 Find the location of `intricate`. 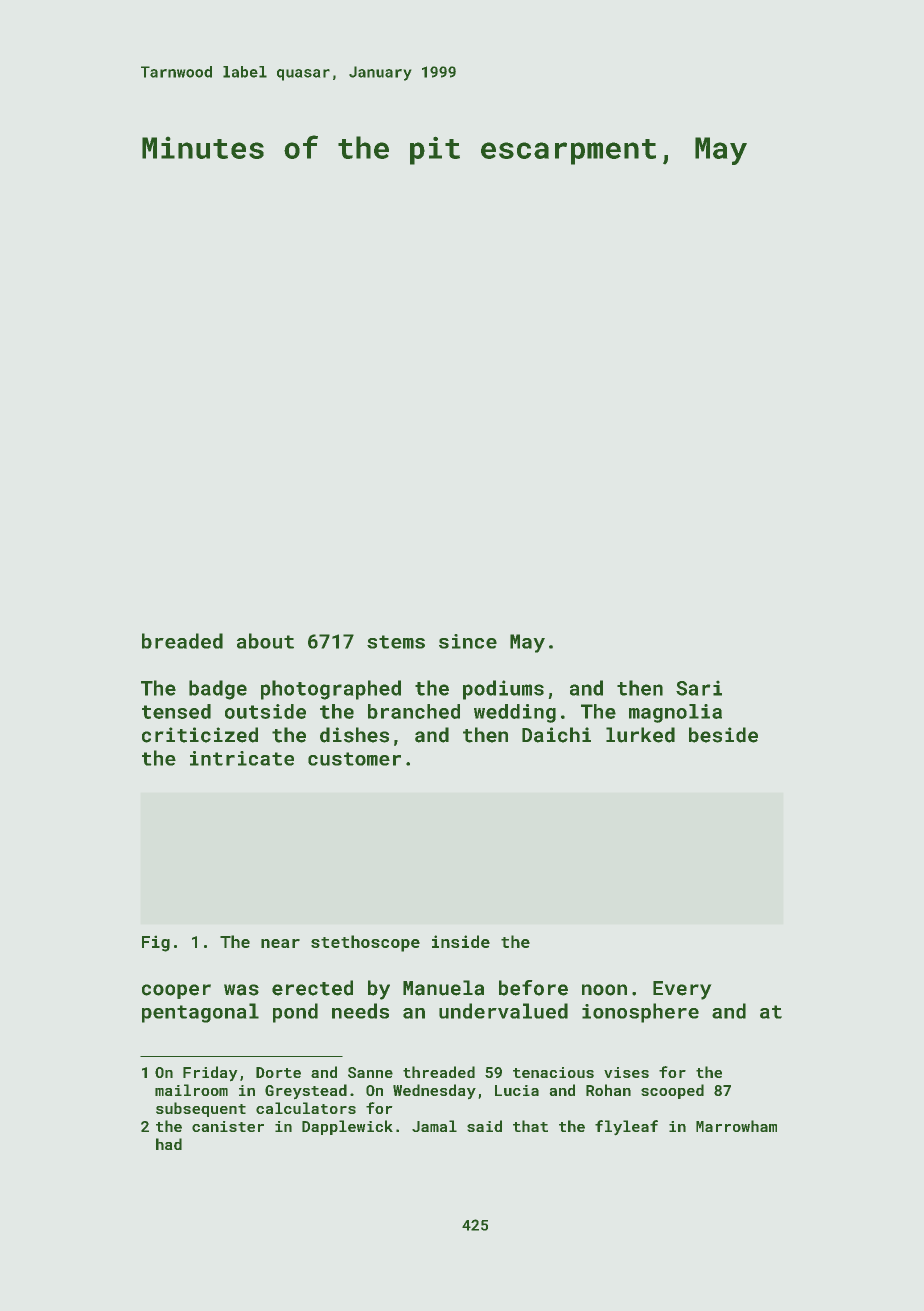

intricate is located at coordinates (242, 758).
